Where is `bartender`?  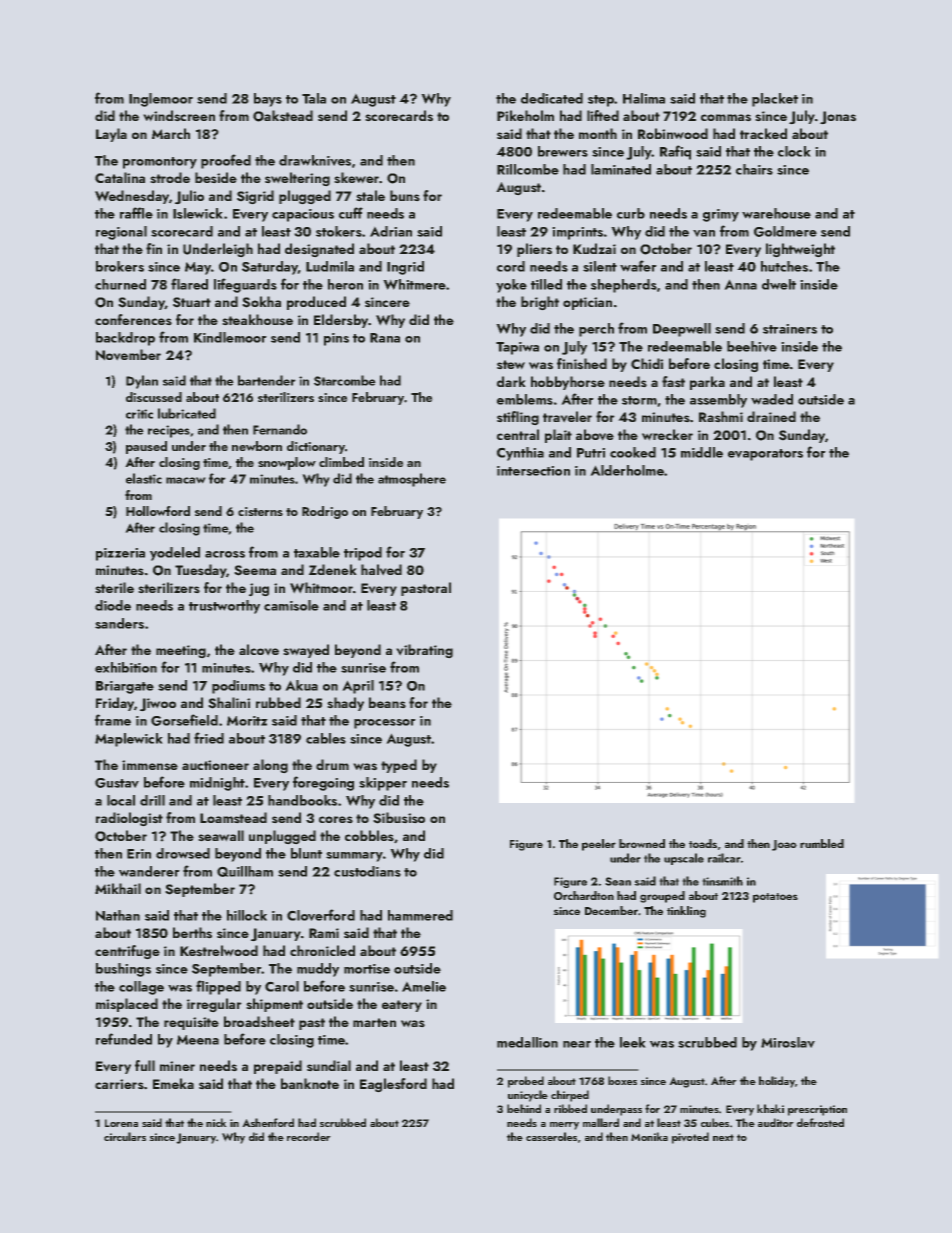 bartender is located at coordinates (266, 380).
